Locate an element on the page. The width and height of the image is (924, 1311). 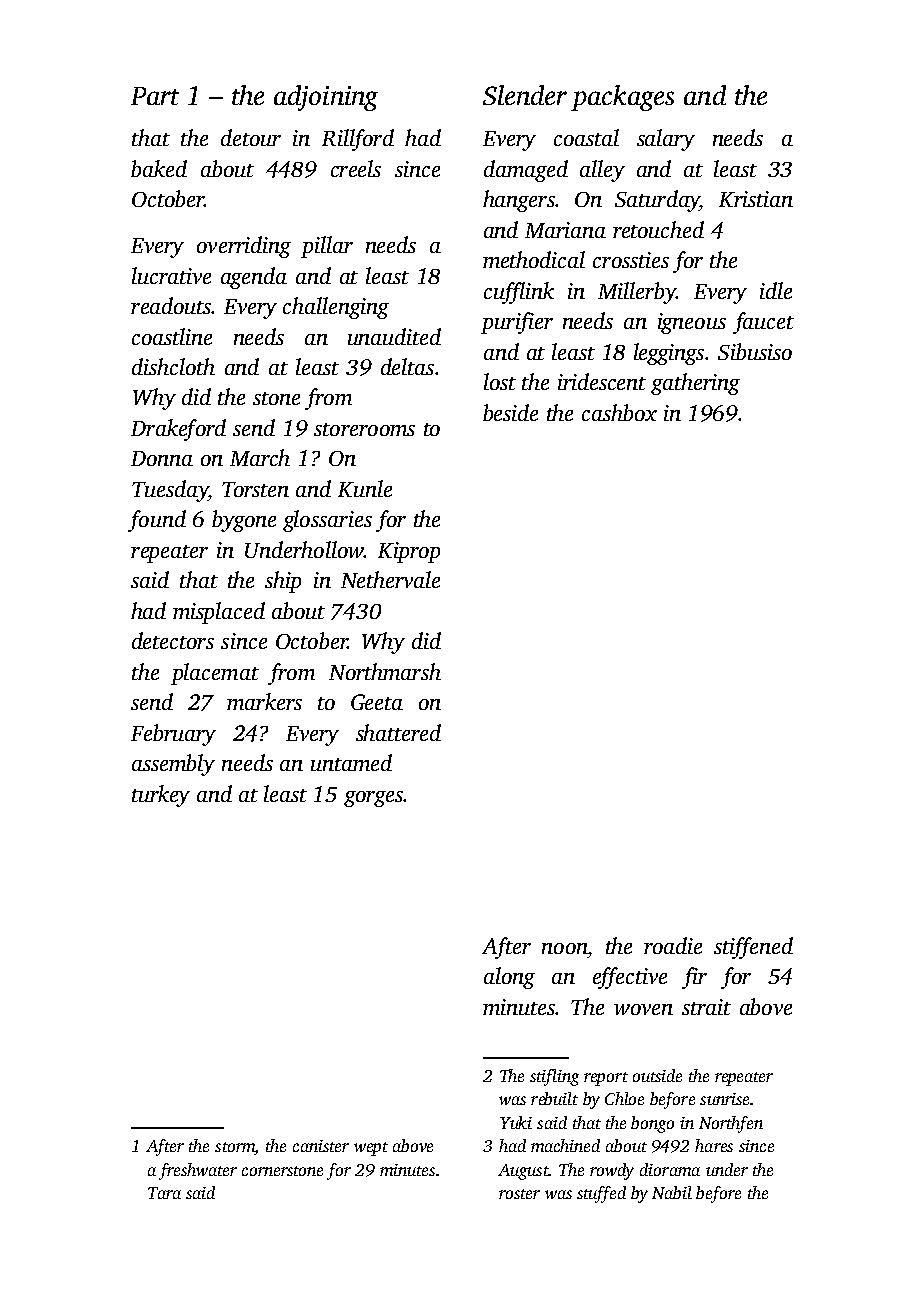
leggings is located at coordinates (669, 354).
